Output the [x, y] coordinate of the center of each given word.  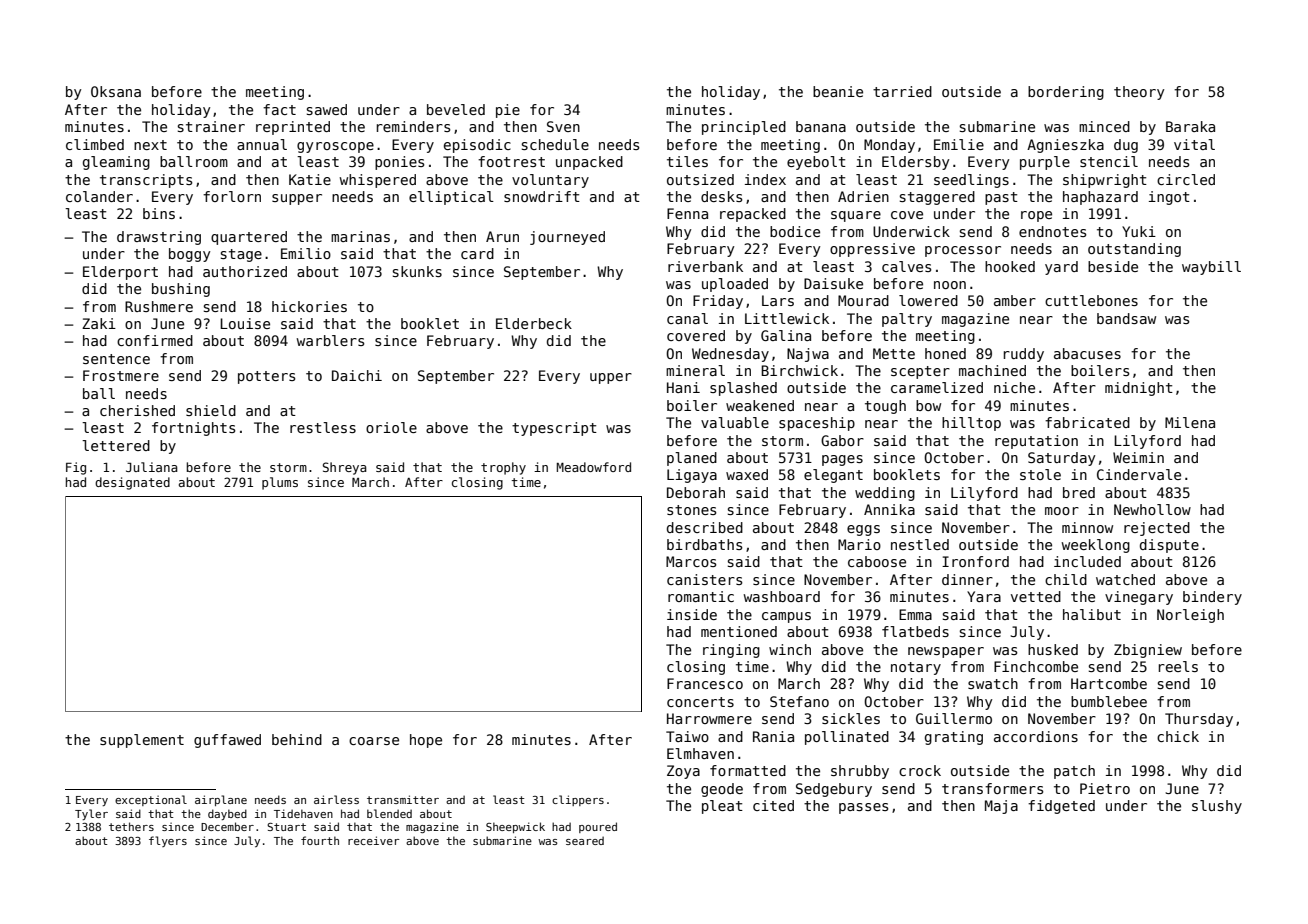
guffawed [227, 741]
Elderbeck [534, 323]
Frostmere [121, 375]
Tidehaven [303, 813]
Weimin [1138, 457]
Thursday [1199, 720]
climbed [95, 144]
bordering [1066, 93]
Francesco [705, 683]
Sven [563, 126]
